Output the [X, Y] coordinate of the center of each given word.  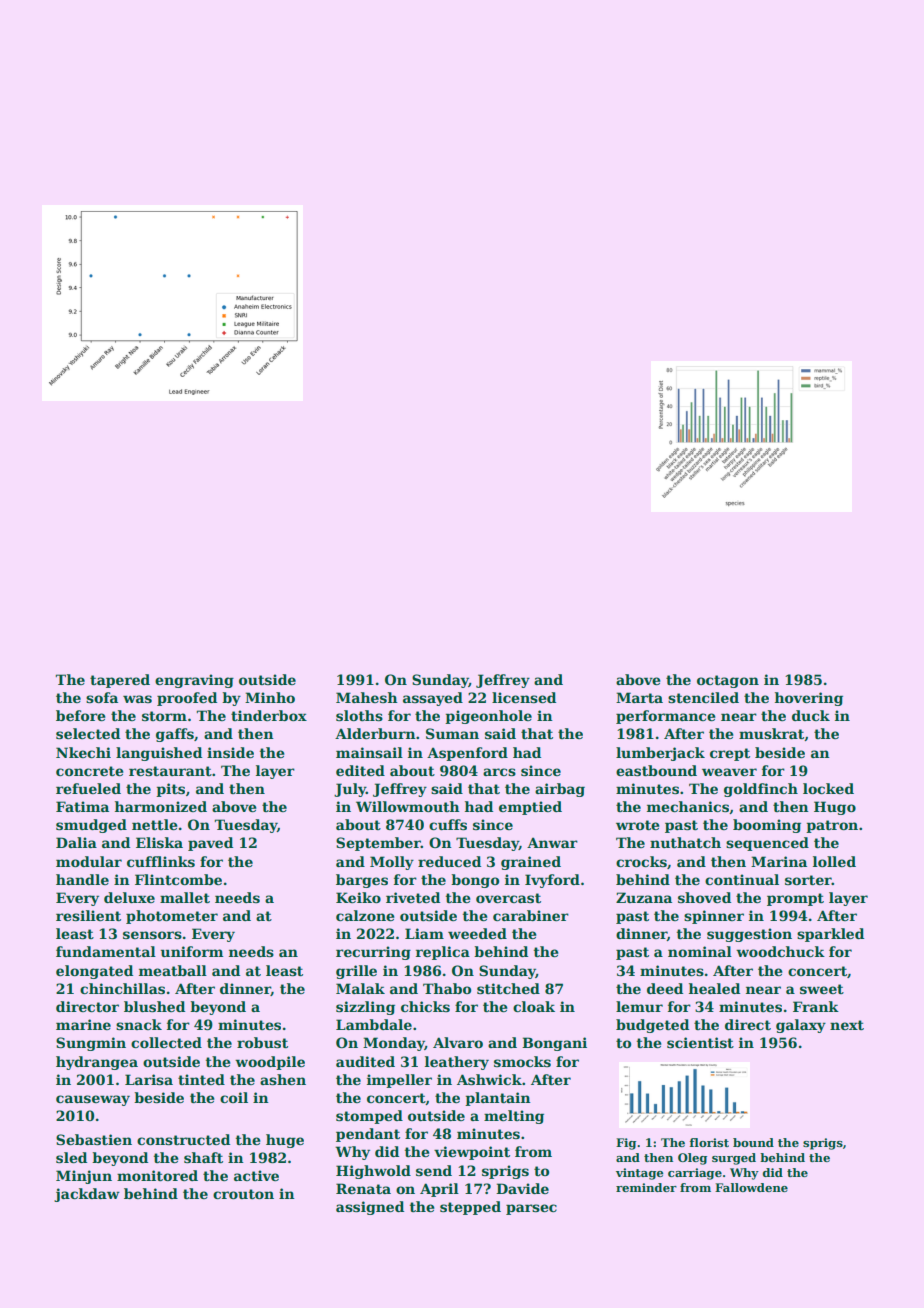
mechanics [688, 806]
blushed [154, 1006]
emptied [530, 808]
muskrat [771, 733]
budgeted [652, 1026]
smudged [91, 826]
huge [285, 1141]
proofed [187, 699]
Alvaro [458, 1042]
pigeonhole [488, 717]
